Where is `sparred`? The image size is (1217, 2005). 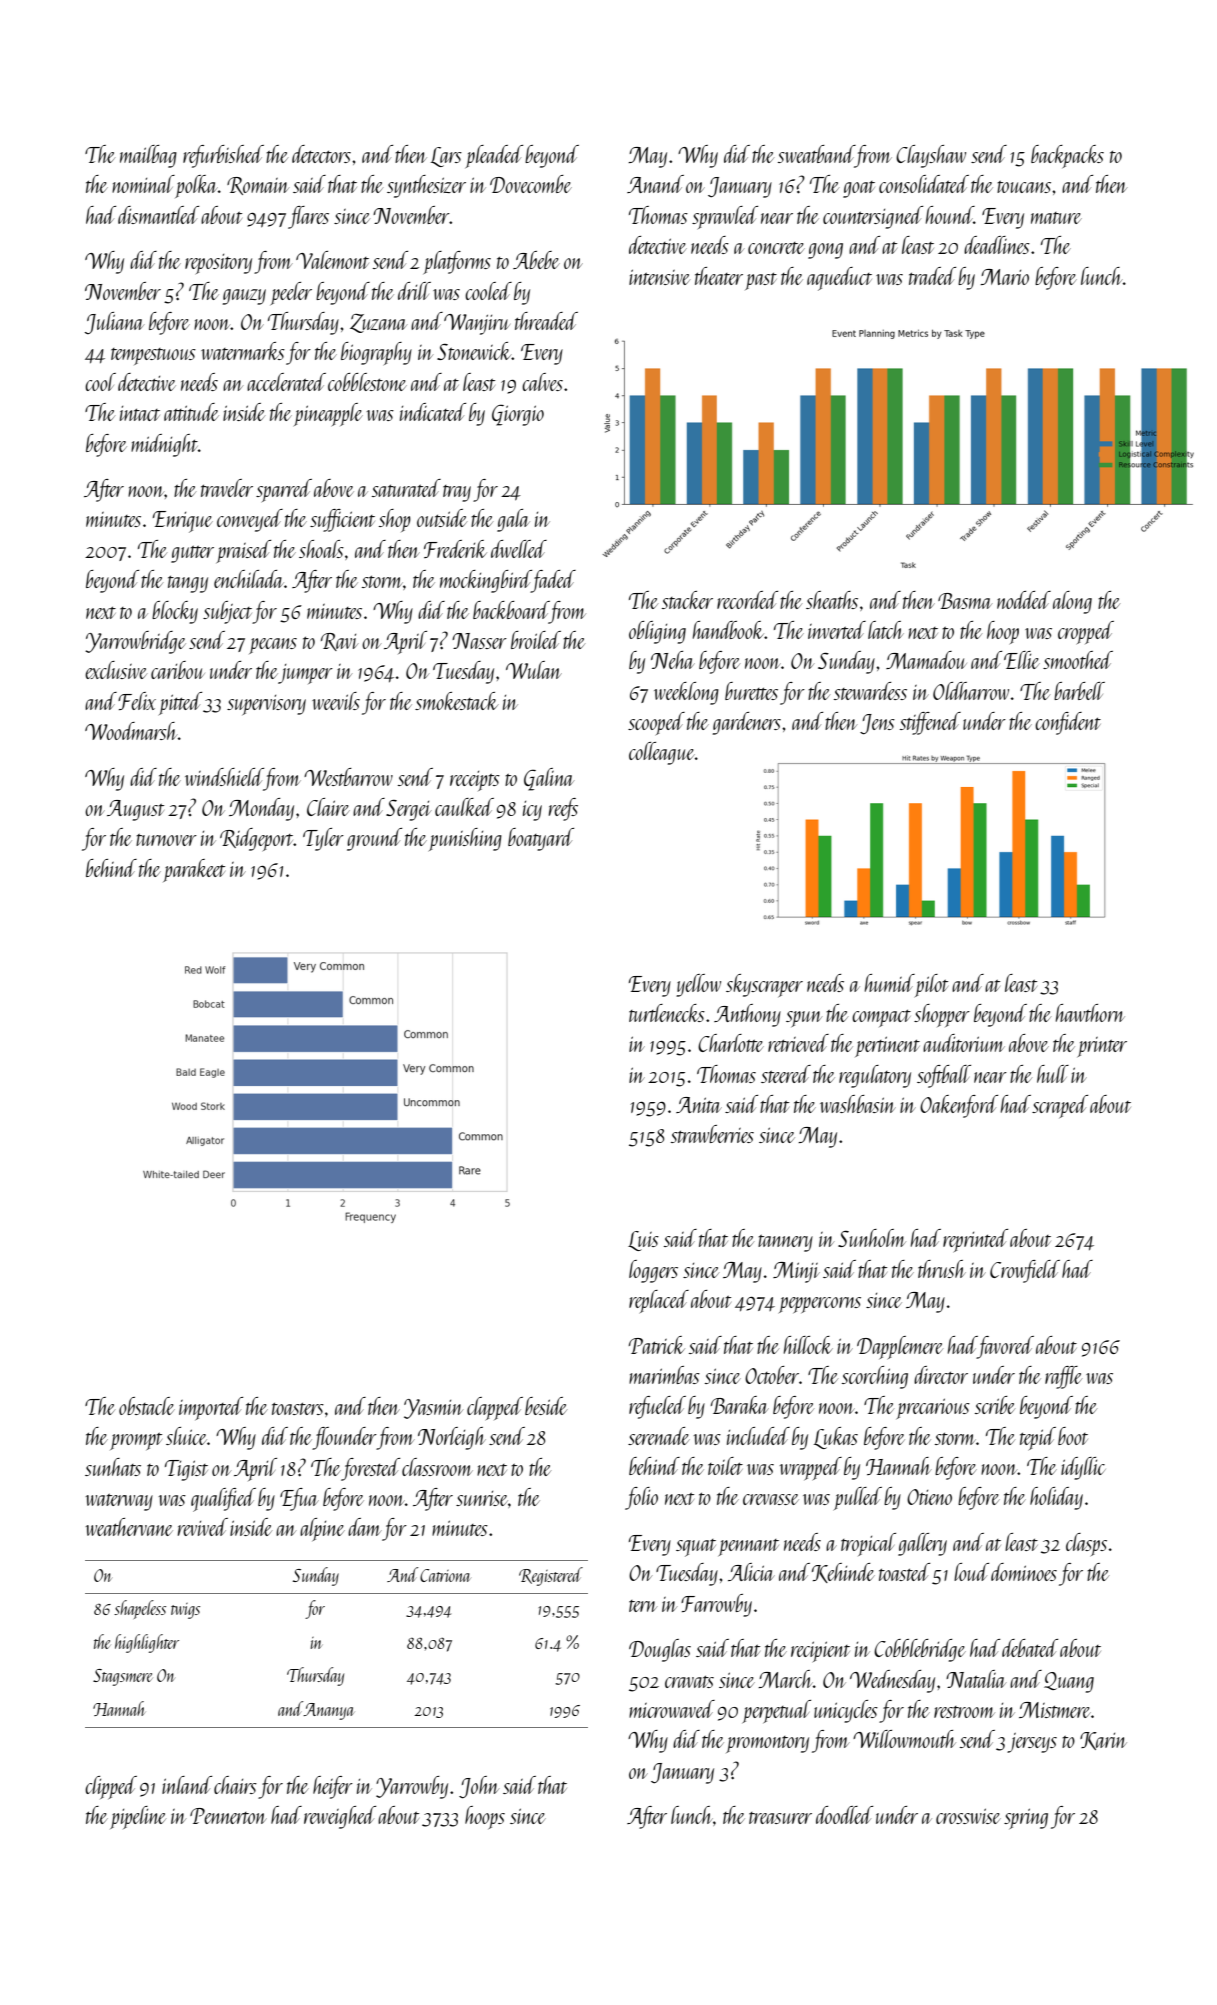 sparred is located at coordinates (284, 490).
